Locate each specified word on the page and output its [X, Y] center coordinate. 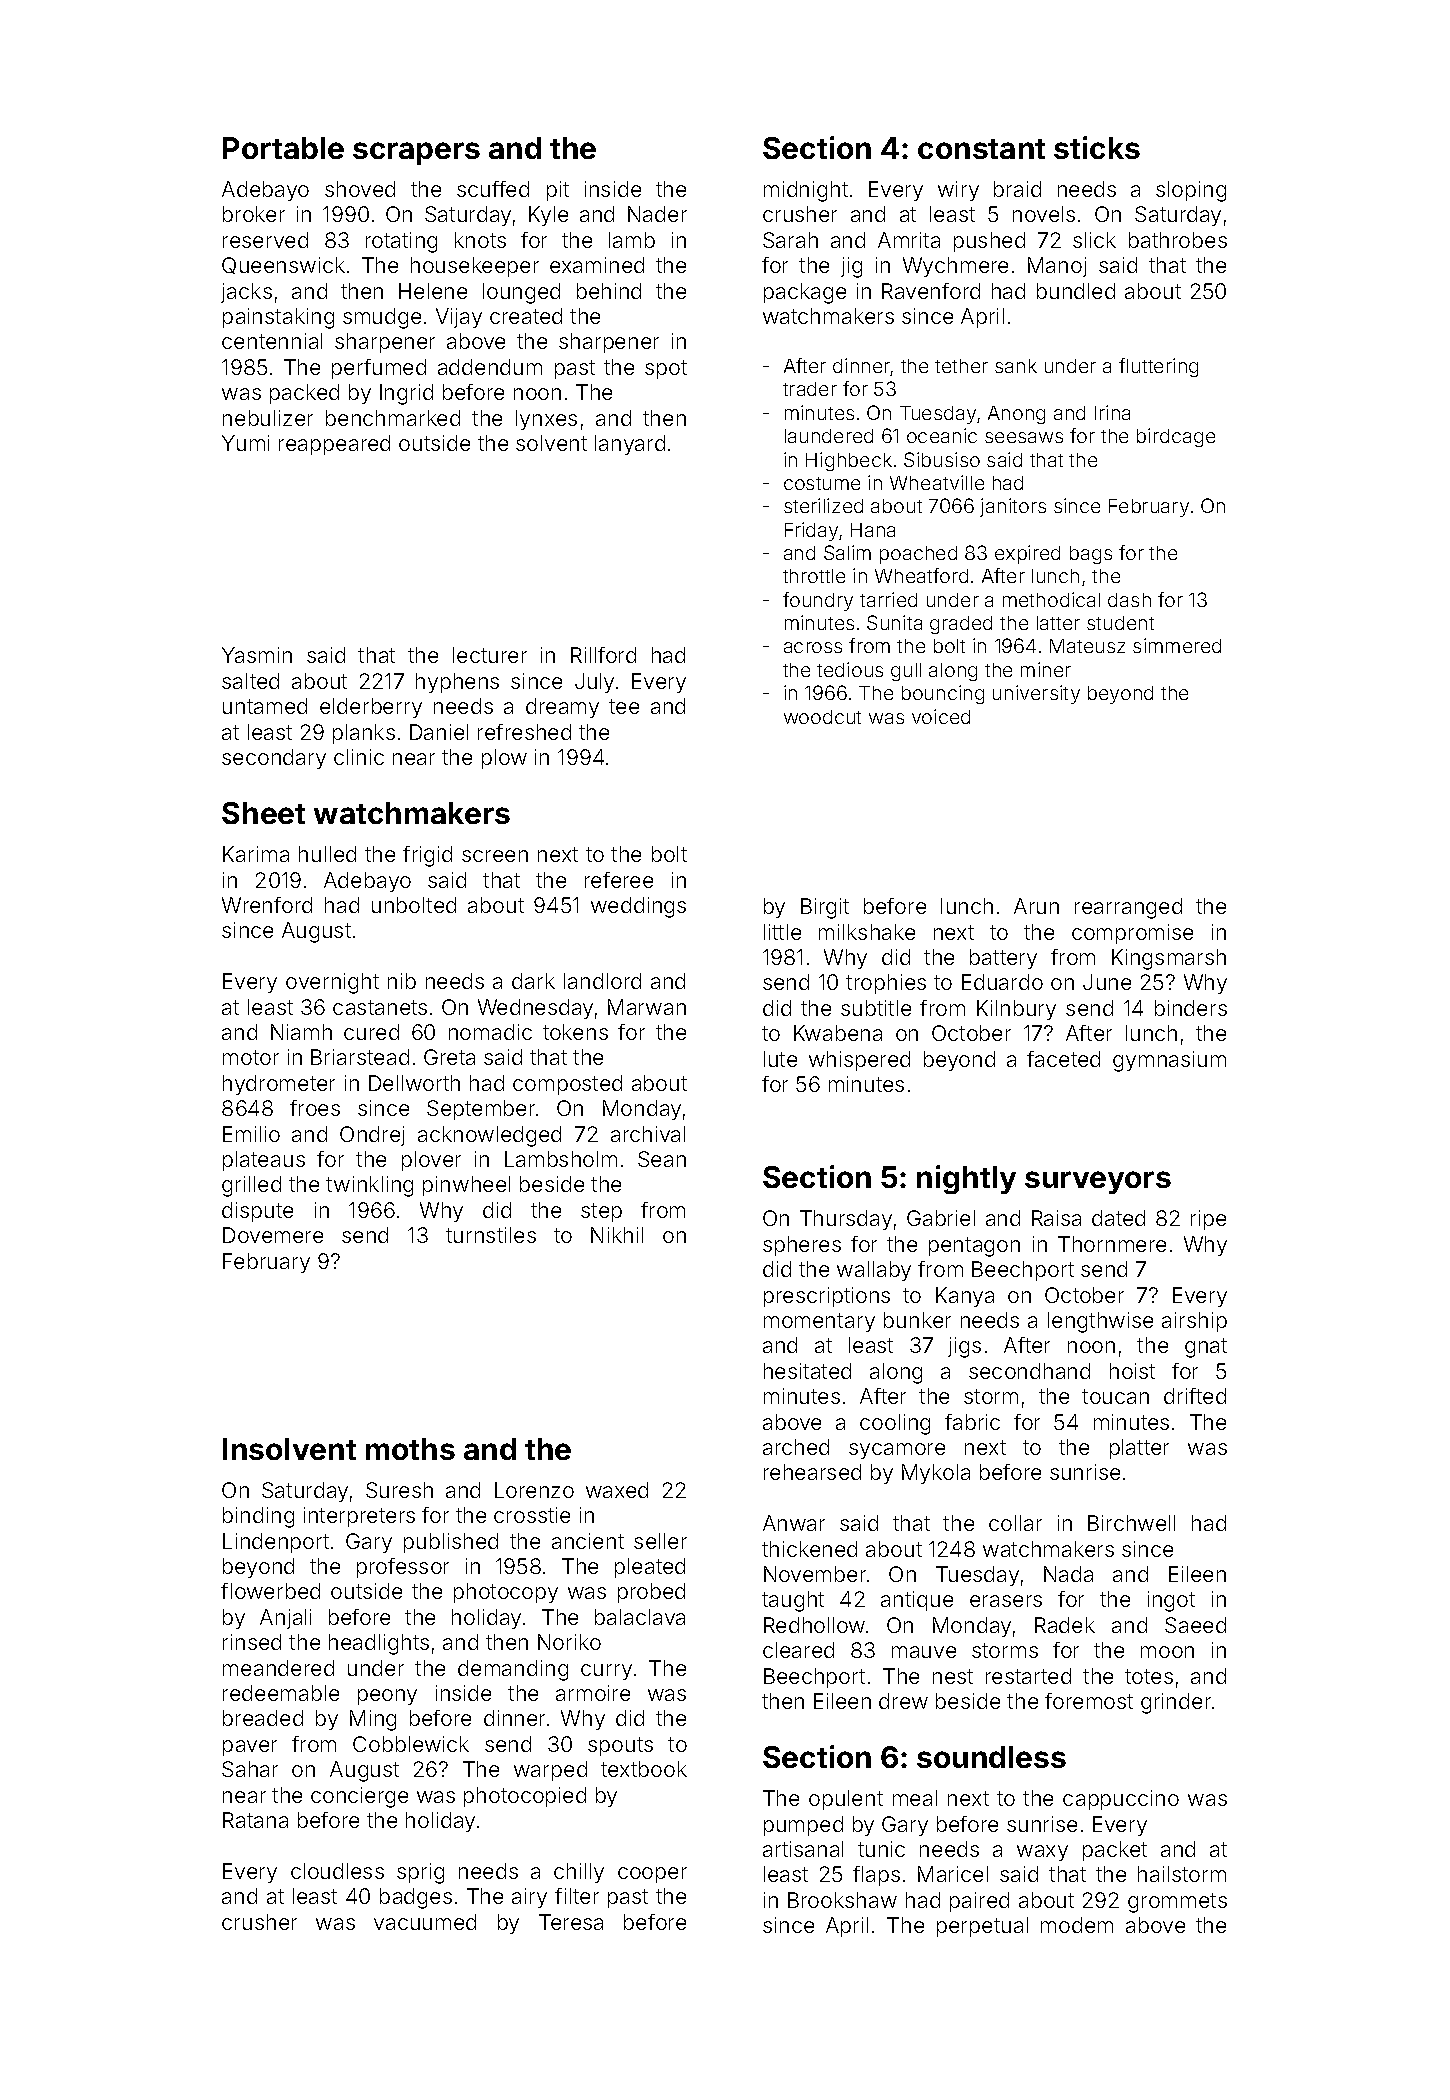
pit [558, 191]
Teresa [571, 1922]
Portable [283, 148]
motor [251, 1057]
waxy [1042, 1853]
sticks [1097, 147]
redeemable [281, 1693]
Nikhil [617, 1235]
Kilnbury [1016, 1010]
